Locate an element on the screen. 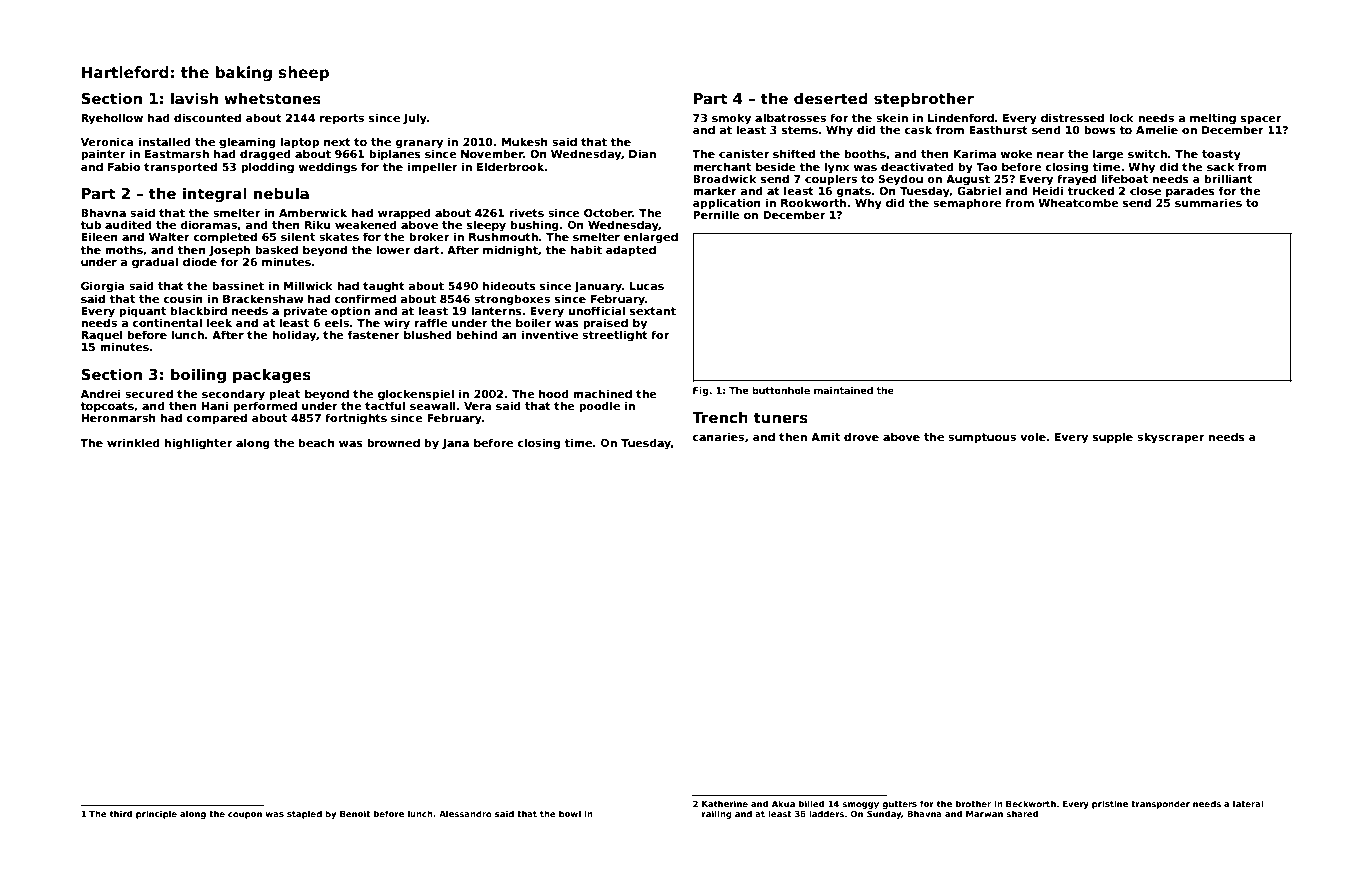 The image size is (1372, 887). browned is located at coordinates (393, 442).
